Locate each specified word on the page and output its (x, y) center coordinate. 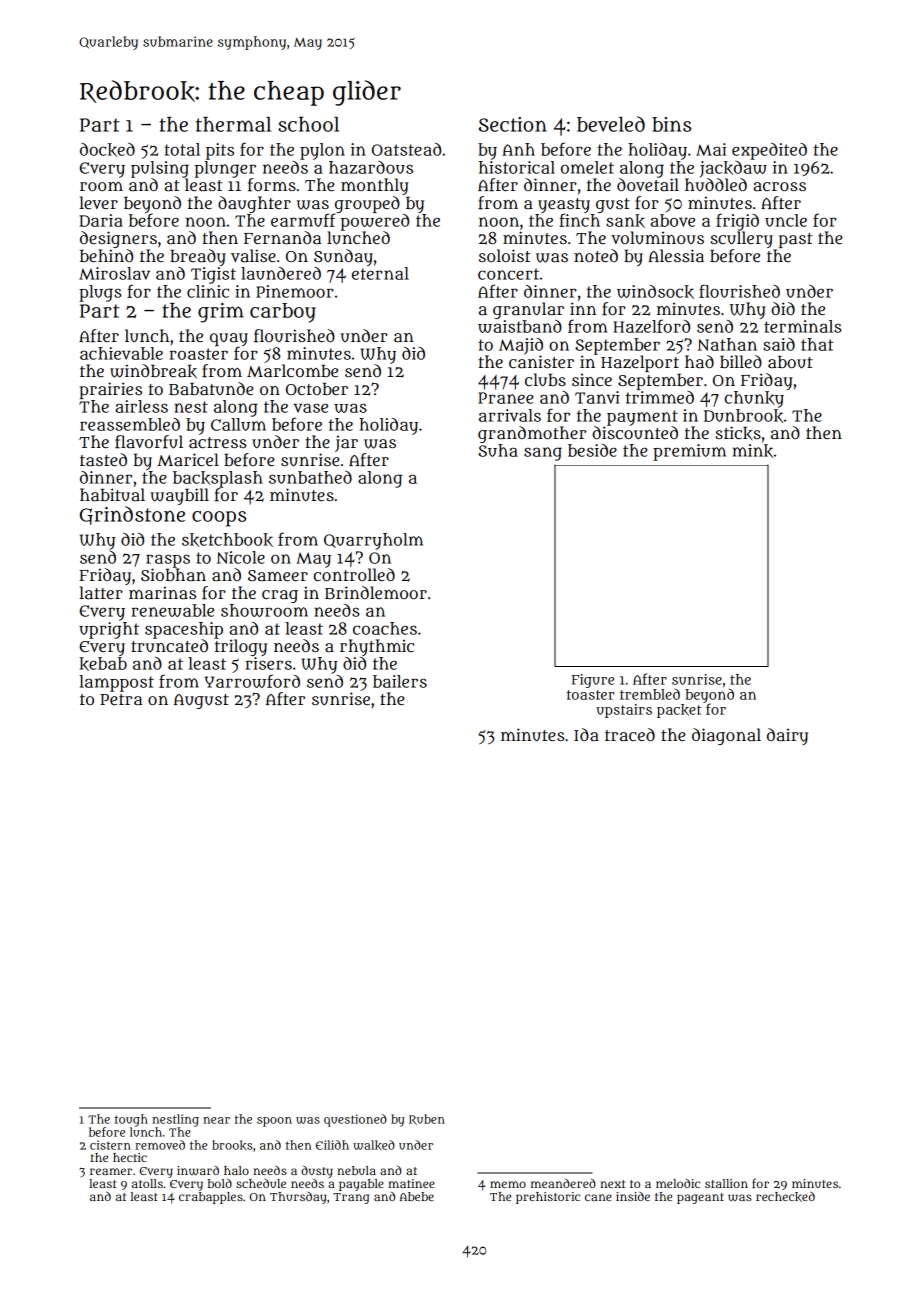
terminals (803, 326)
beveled (611, 124)
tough (131, 1120)
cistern (110, 1145)
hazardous (371, 167)
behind (106, 255)
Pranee (506, 398)
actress (218, 442)
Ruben (427, 1119)
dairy (787, 736)
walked (374, 1145)
